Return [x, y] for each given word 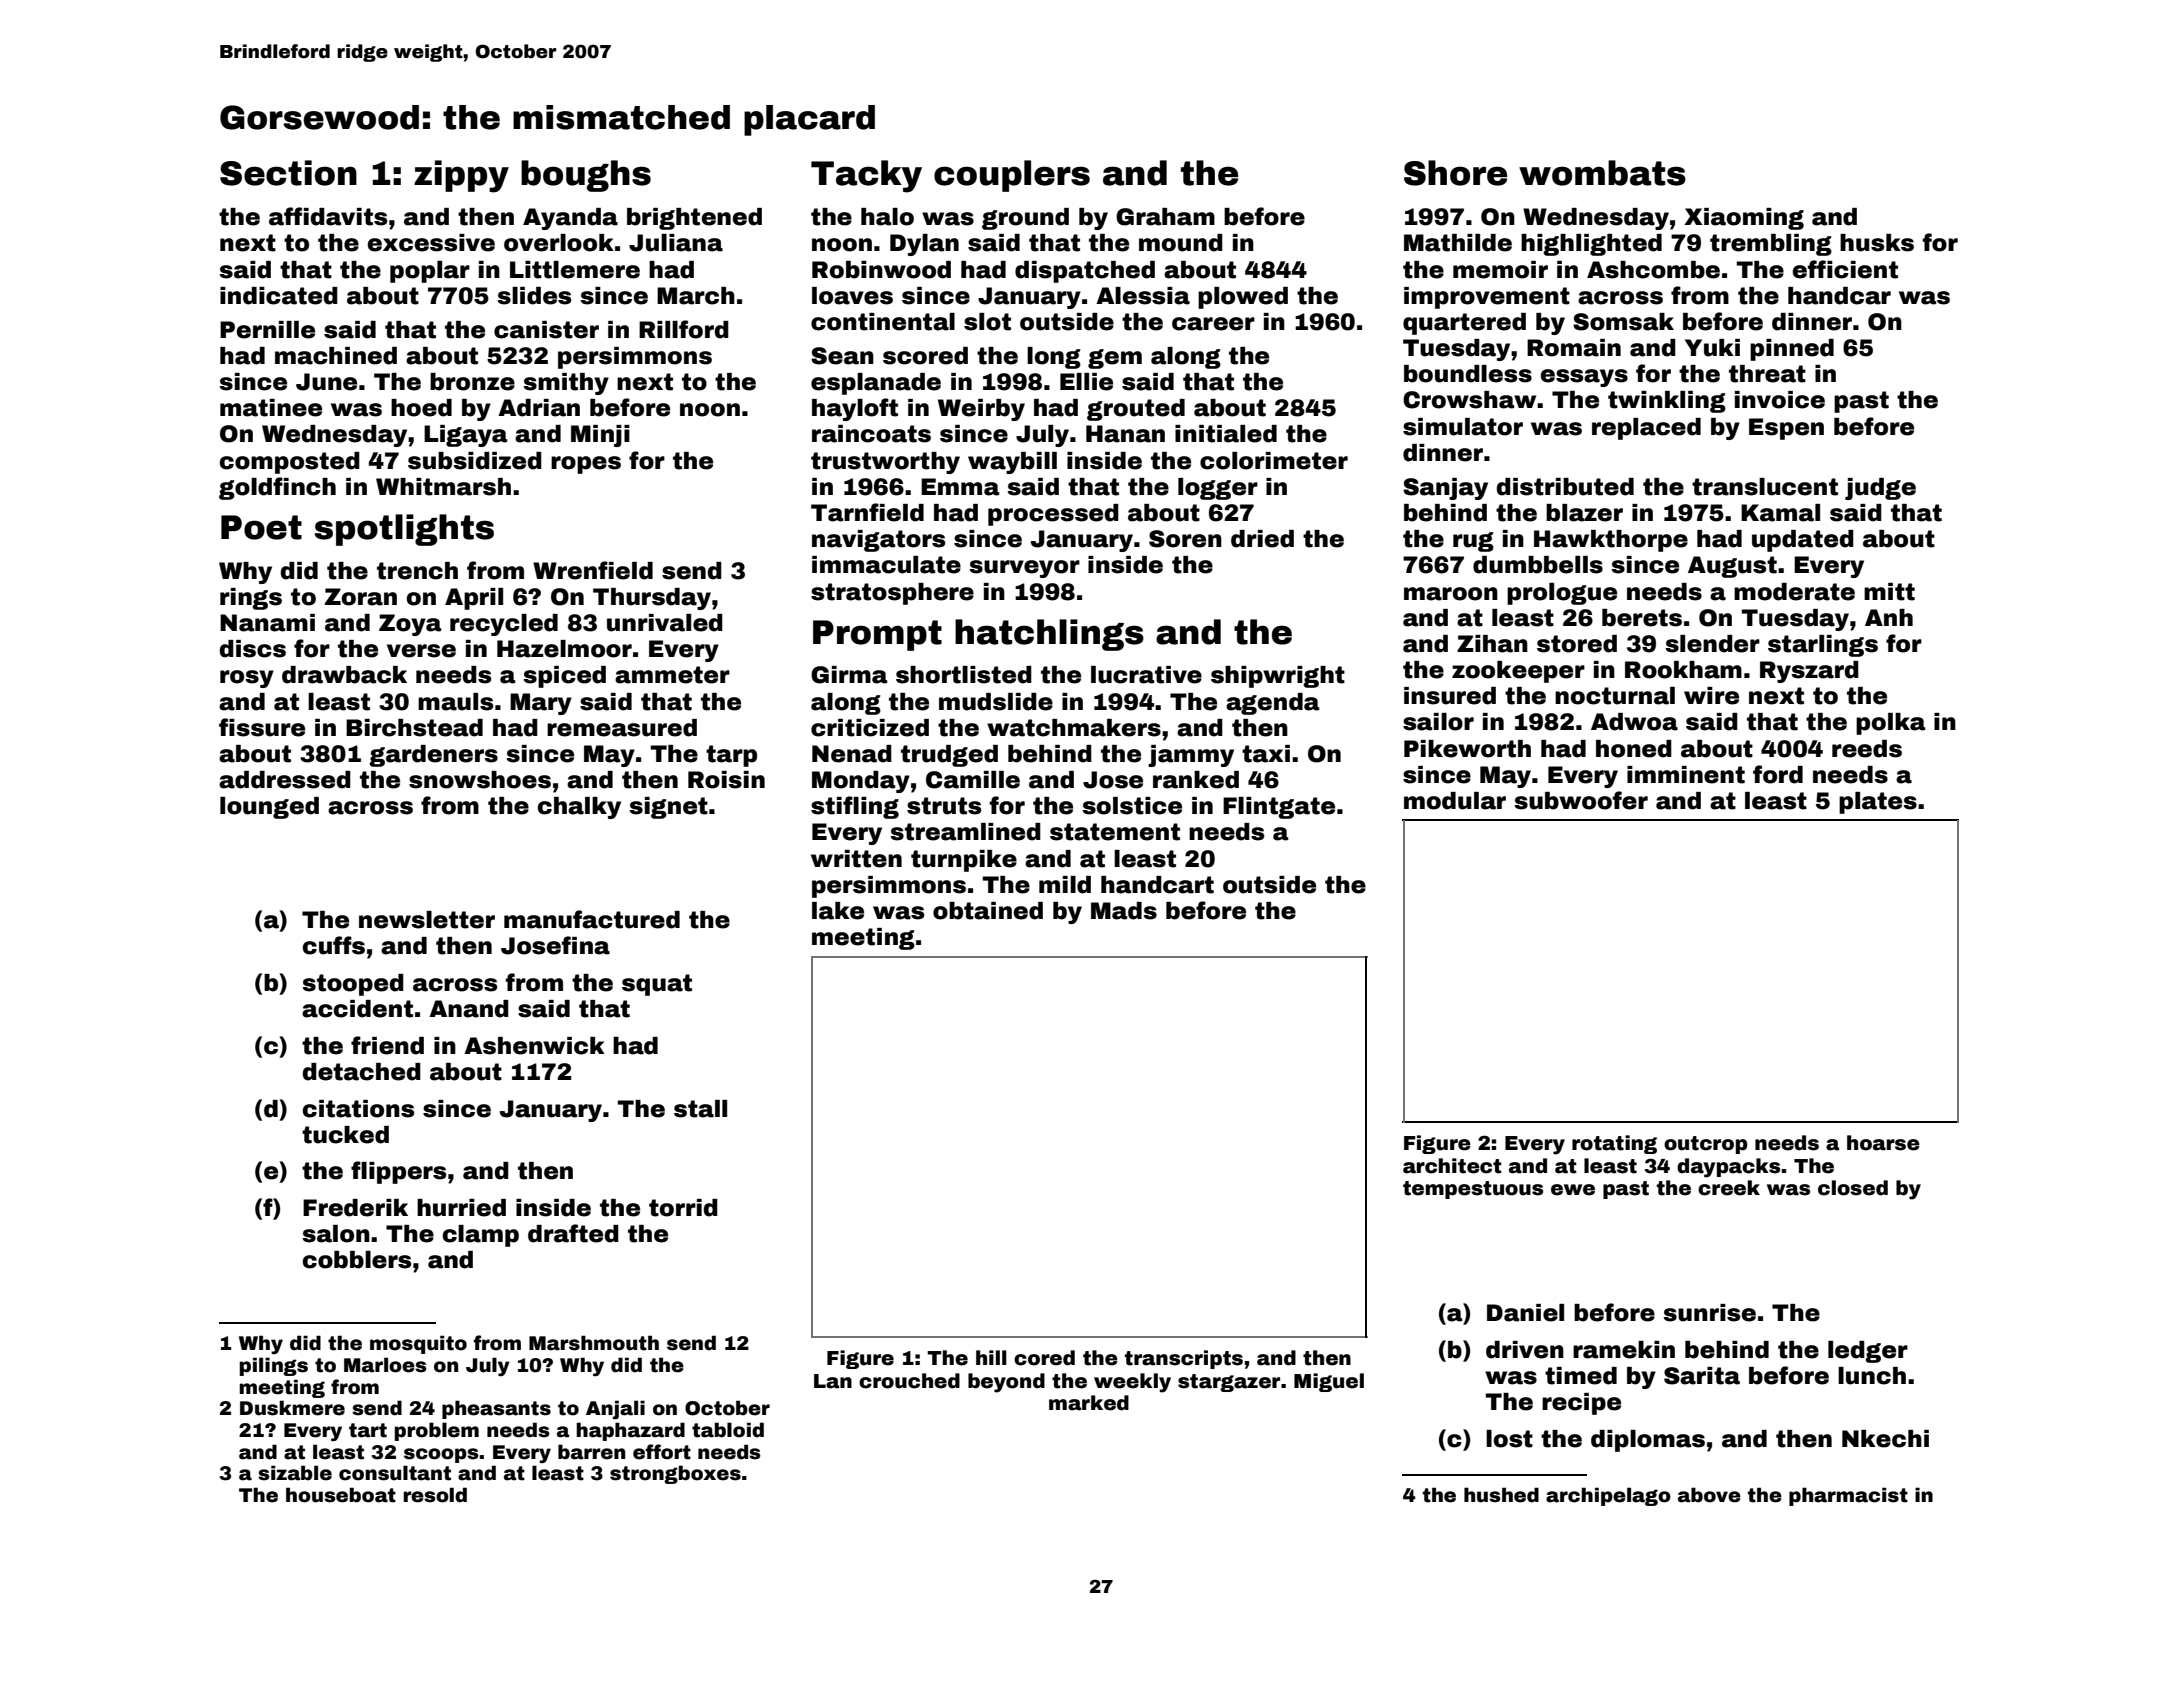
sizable [295, 1473]
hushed [1501, 1495]
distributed [1565, 487]
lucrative [1146, 675]
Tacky [866, 176]
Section [288, 173]
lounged [269, 808]
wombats [1602, 173]
